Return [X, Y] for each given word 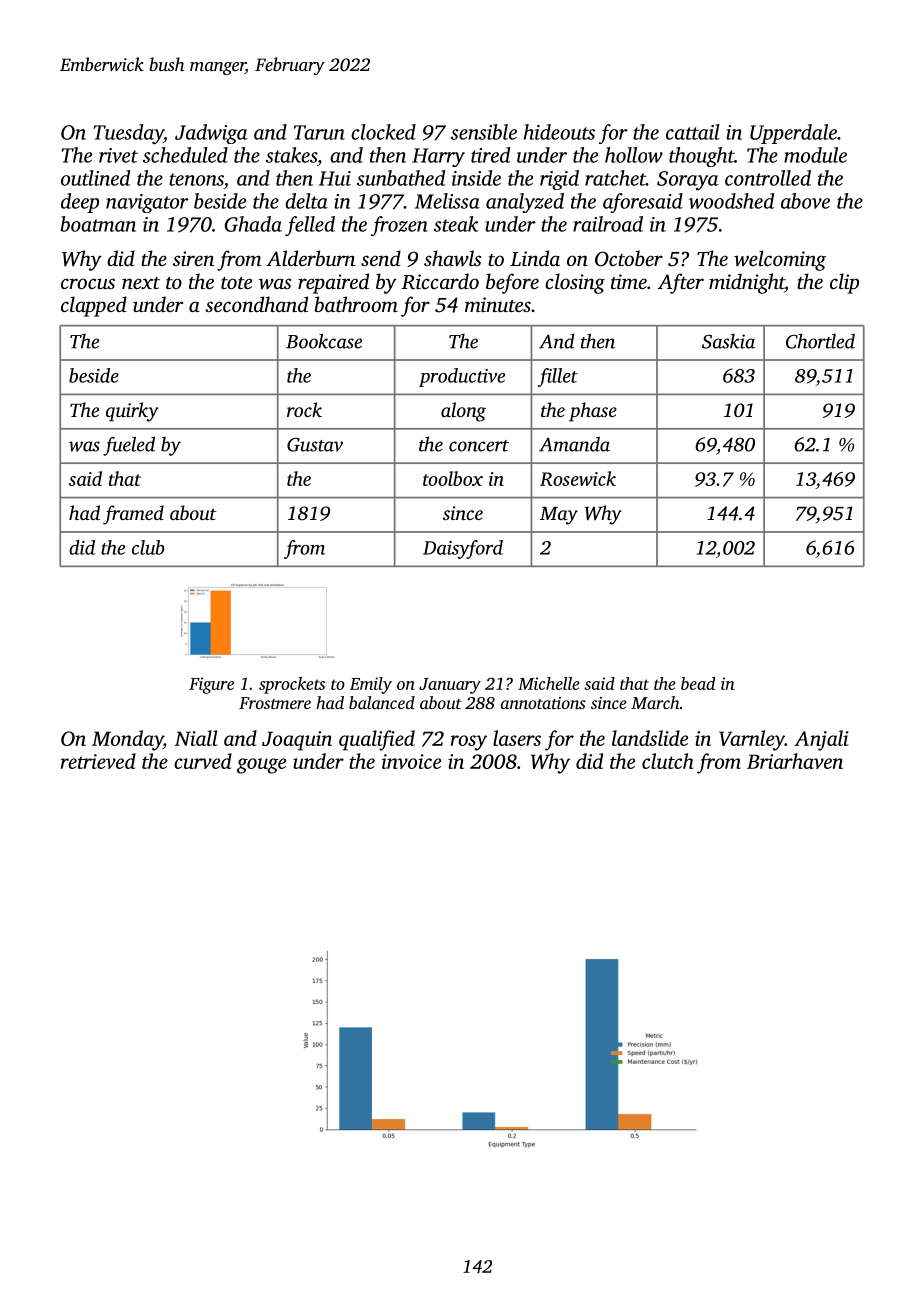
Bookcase [324, 341]
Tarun [319, 132]
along [463, 412]
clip [844, 283]
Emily [371, 685]
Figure [211, 685]
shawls [452, 258]
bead [698, 683]
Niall [196, 738]
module [815, 155]
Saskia [728, 341]
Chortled [820, 341]
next [141, 283]
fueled [129, 446]
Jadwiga [211, 134]
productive [462, 377]
